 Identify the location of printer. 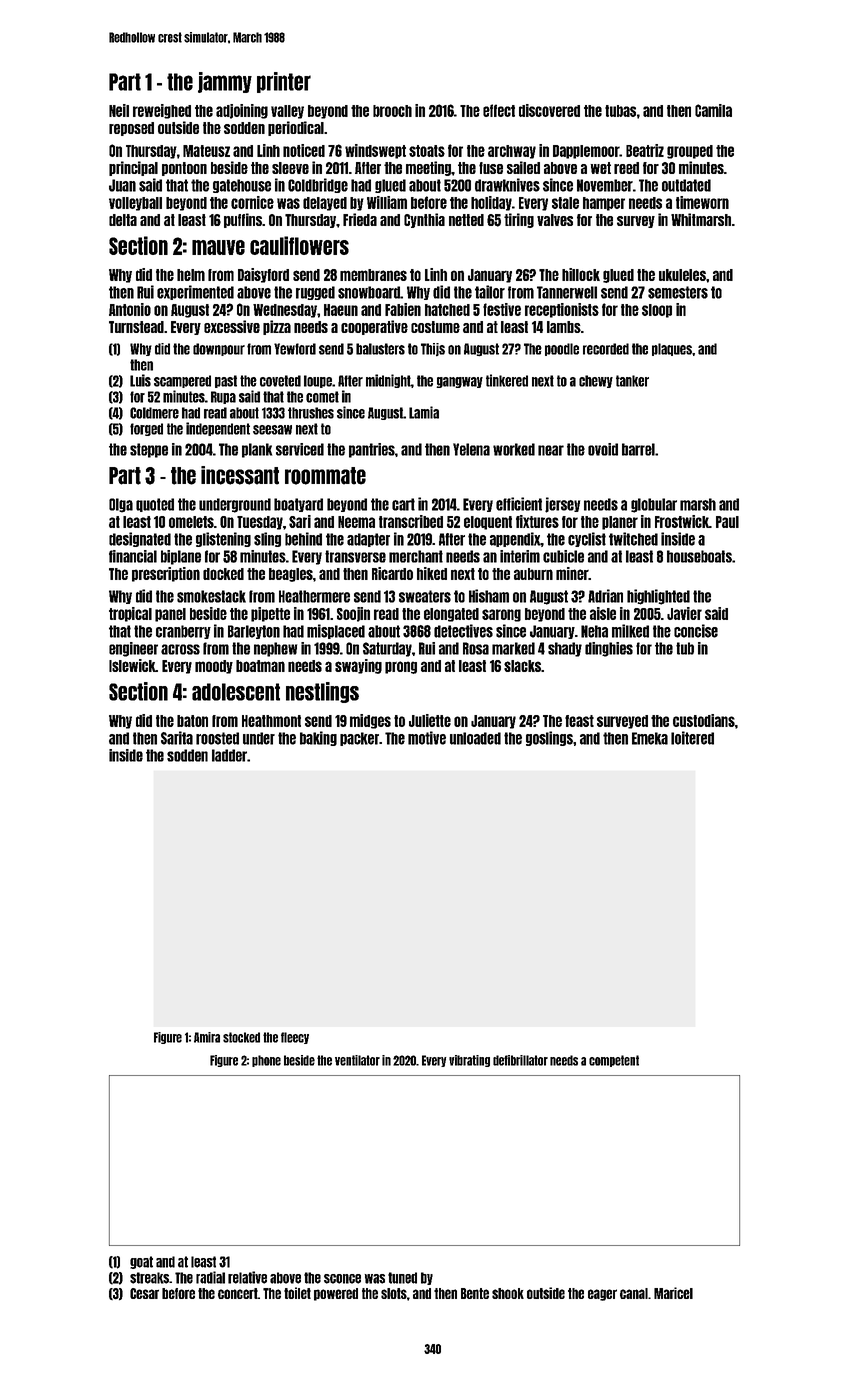
(284, 82).
